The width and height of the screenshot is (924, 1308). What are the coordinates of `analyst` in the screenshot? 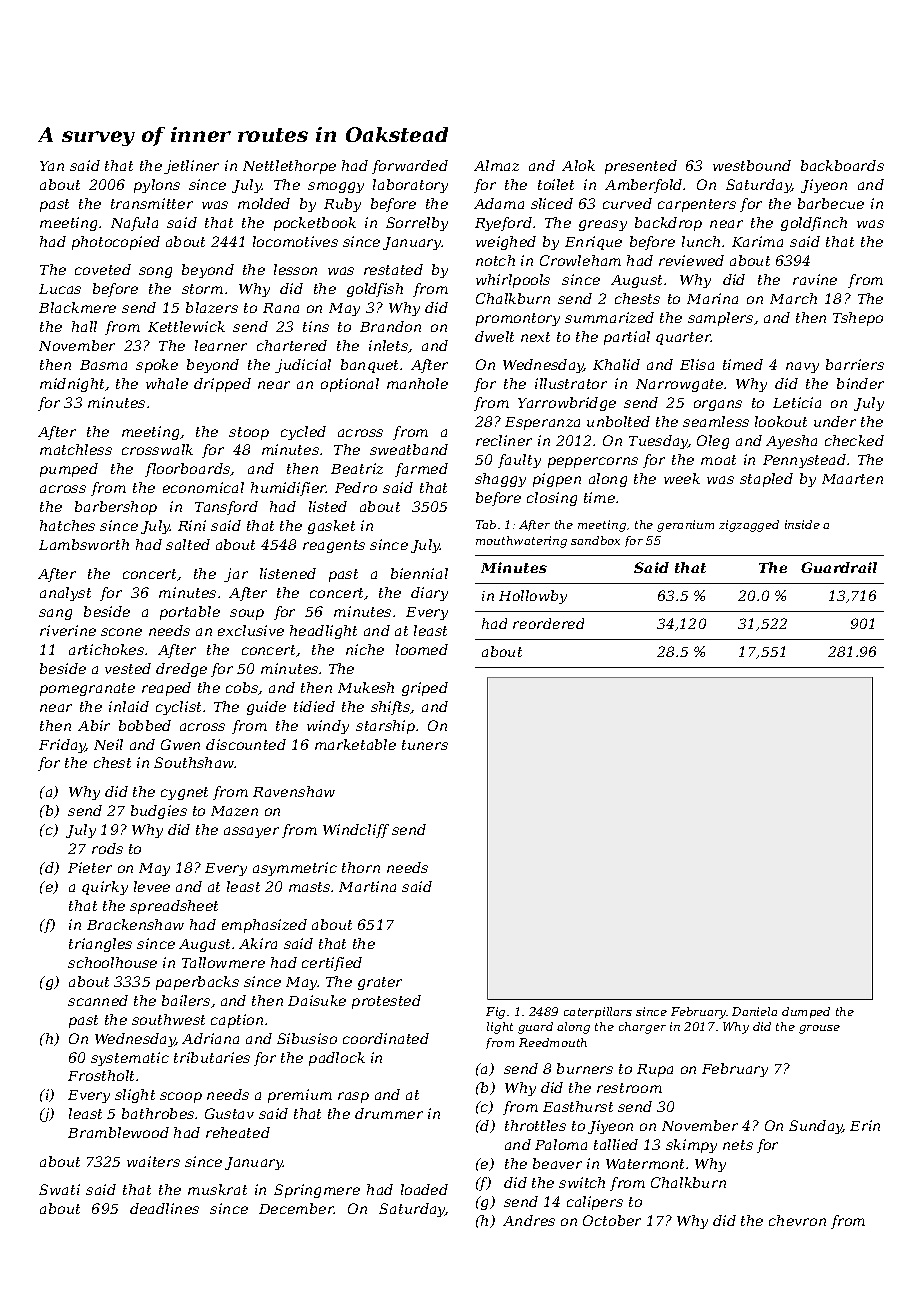 It's located at (65, 594).
